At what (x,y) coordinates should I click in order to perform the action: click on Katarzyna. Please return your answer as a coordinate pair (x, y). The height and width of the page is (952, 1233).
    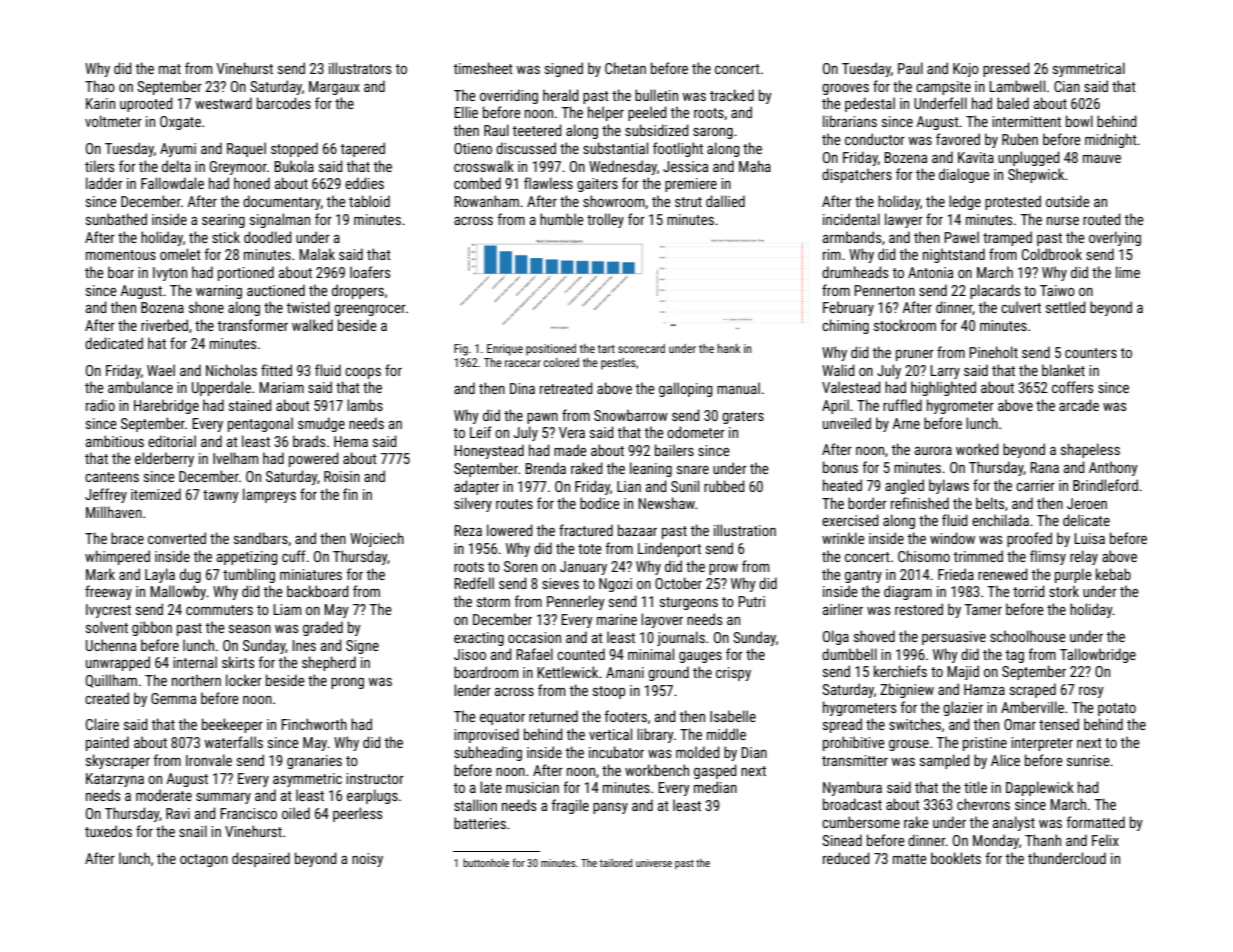
    Looking at the image, I should click on (115, 780).
